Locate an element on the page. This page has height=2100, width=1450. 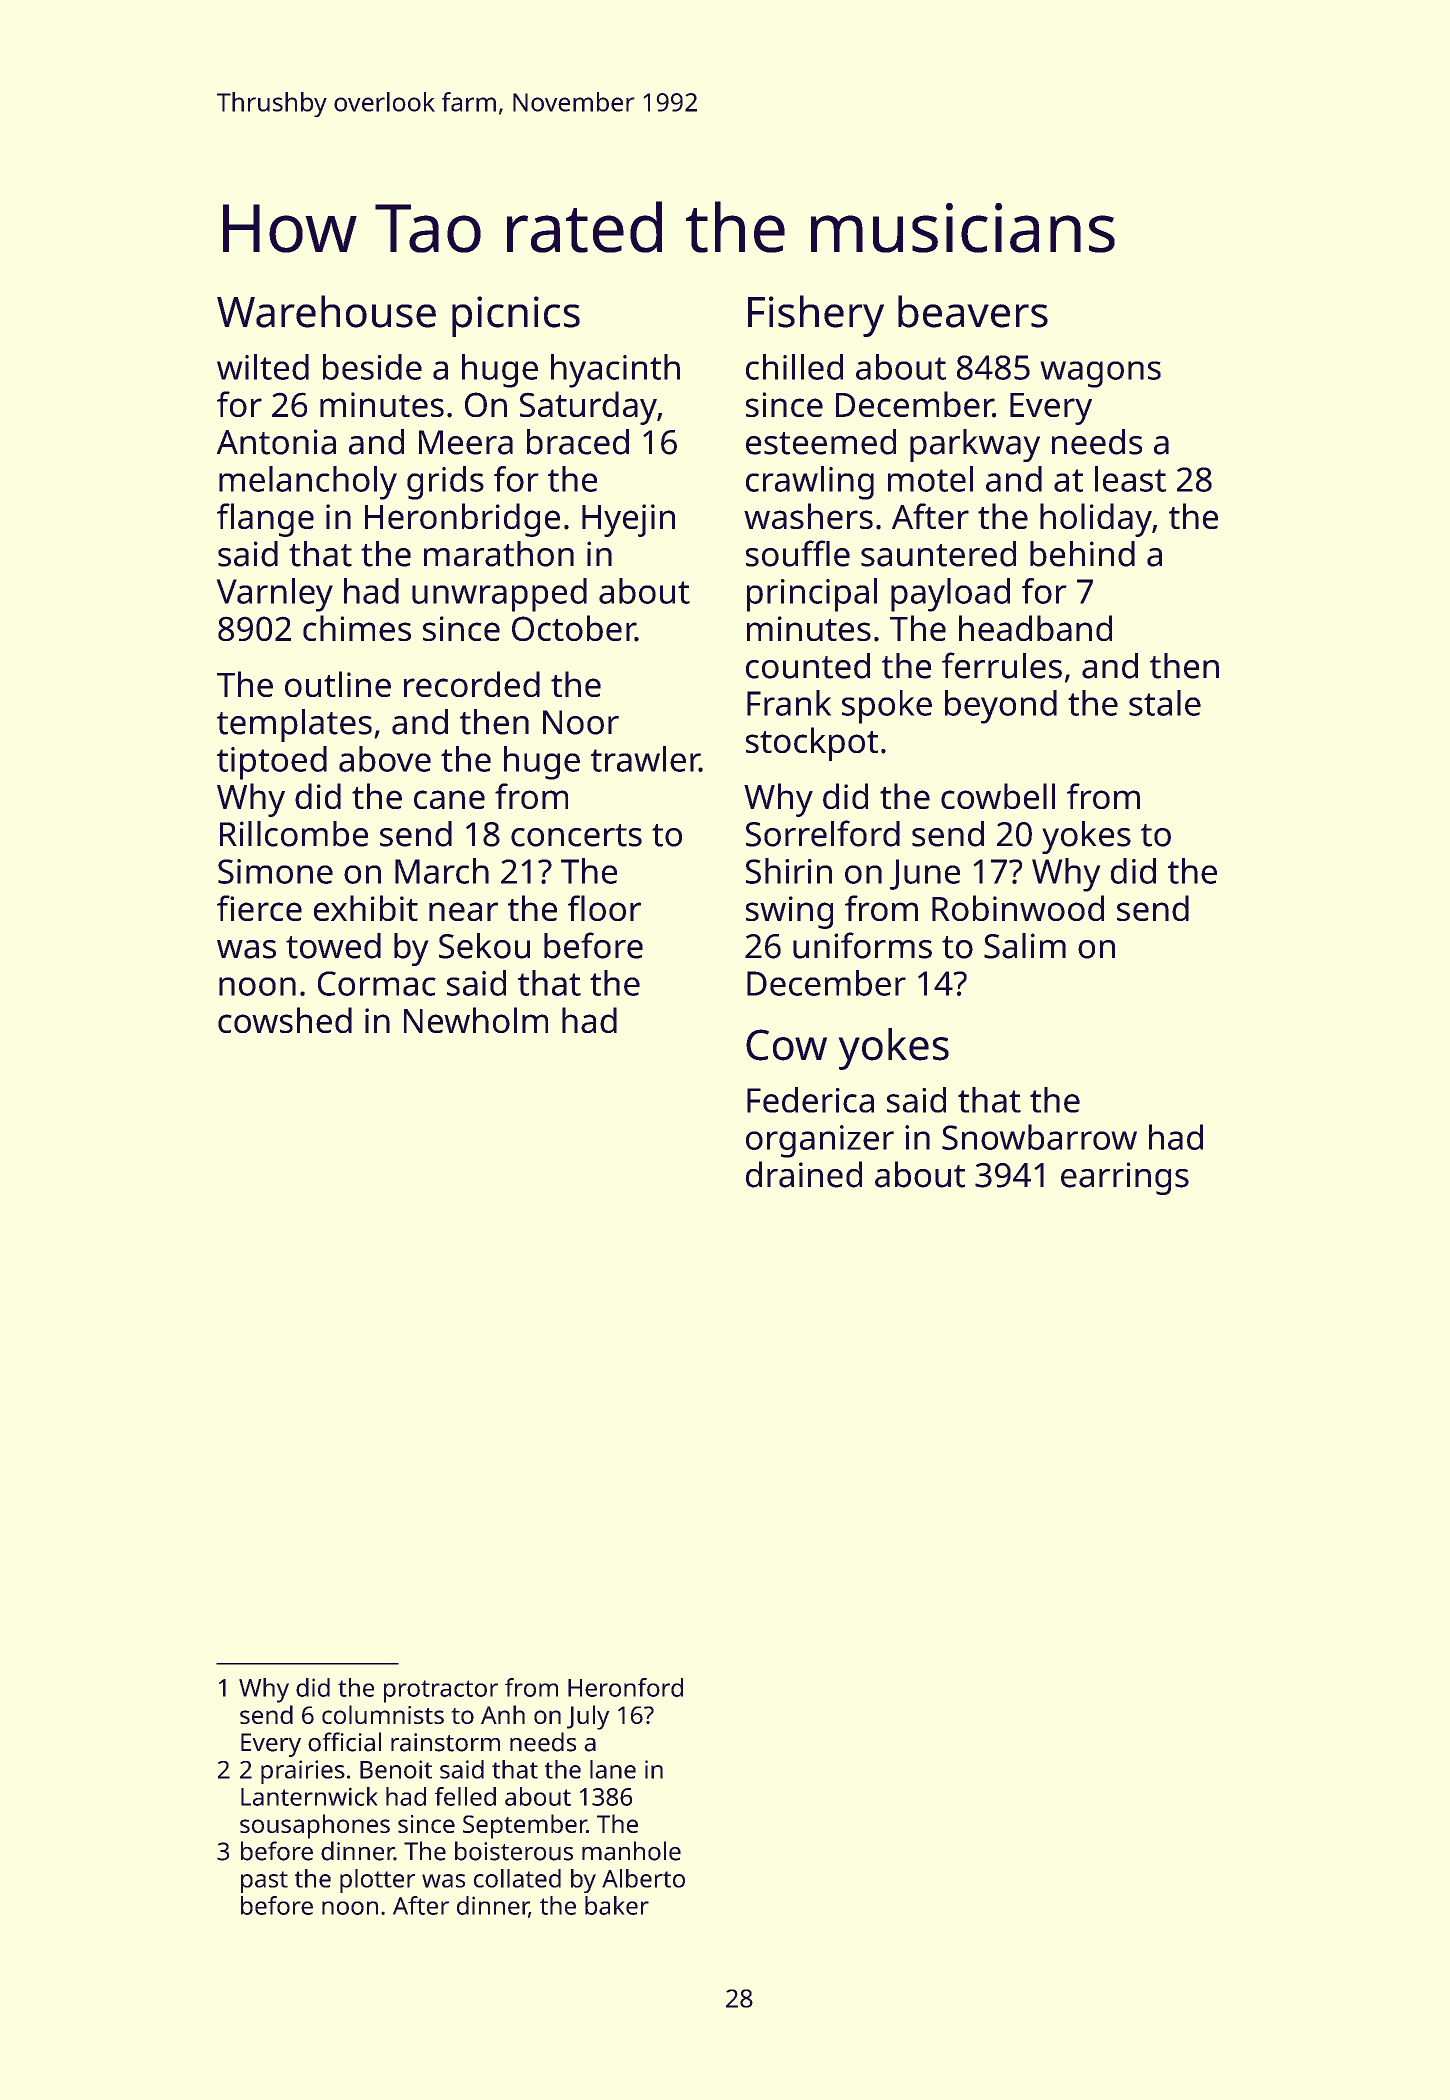
wagons is located at coordinates (1100, 374).
